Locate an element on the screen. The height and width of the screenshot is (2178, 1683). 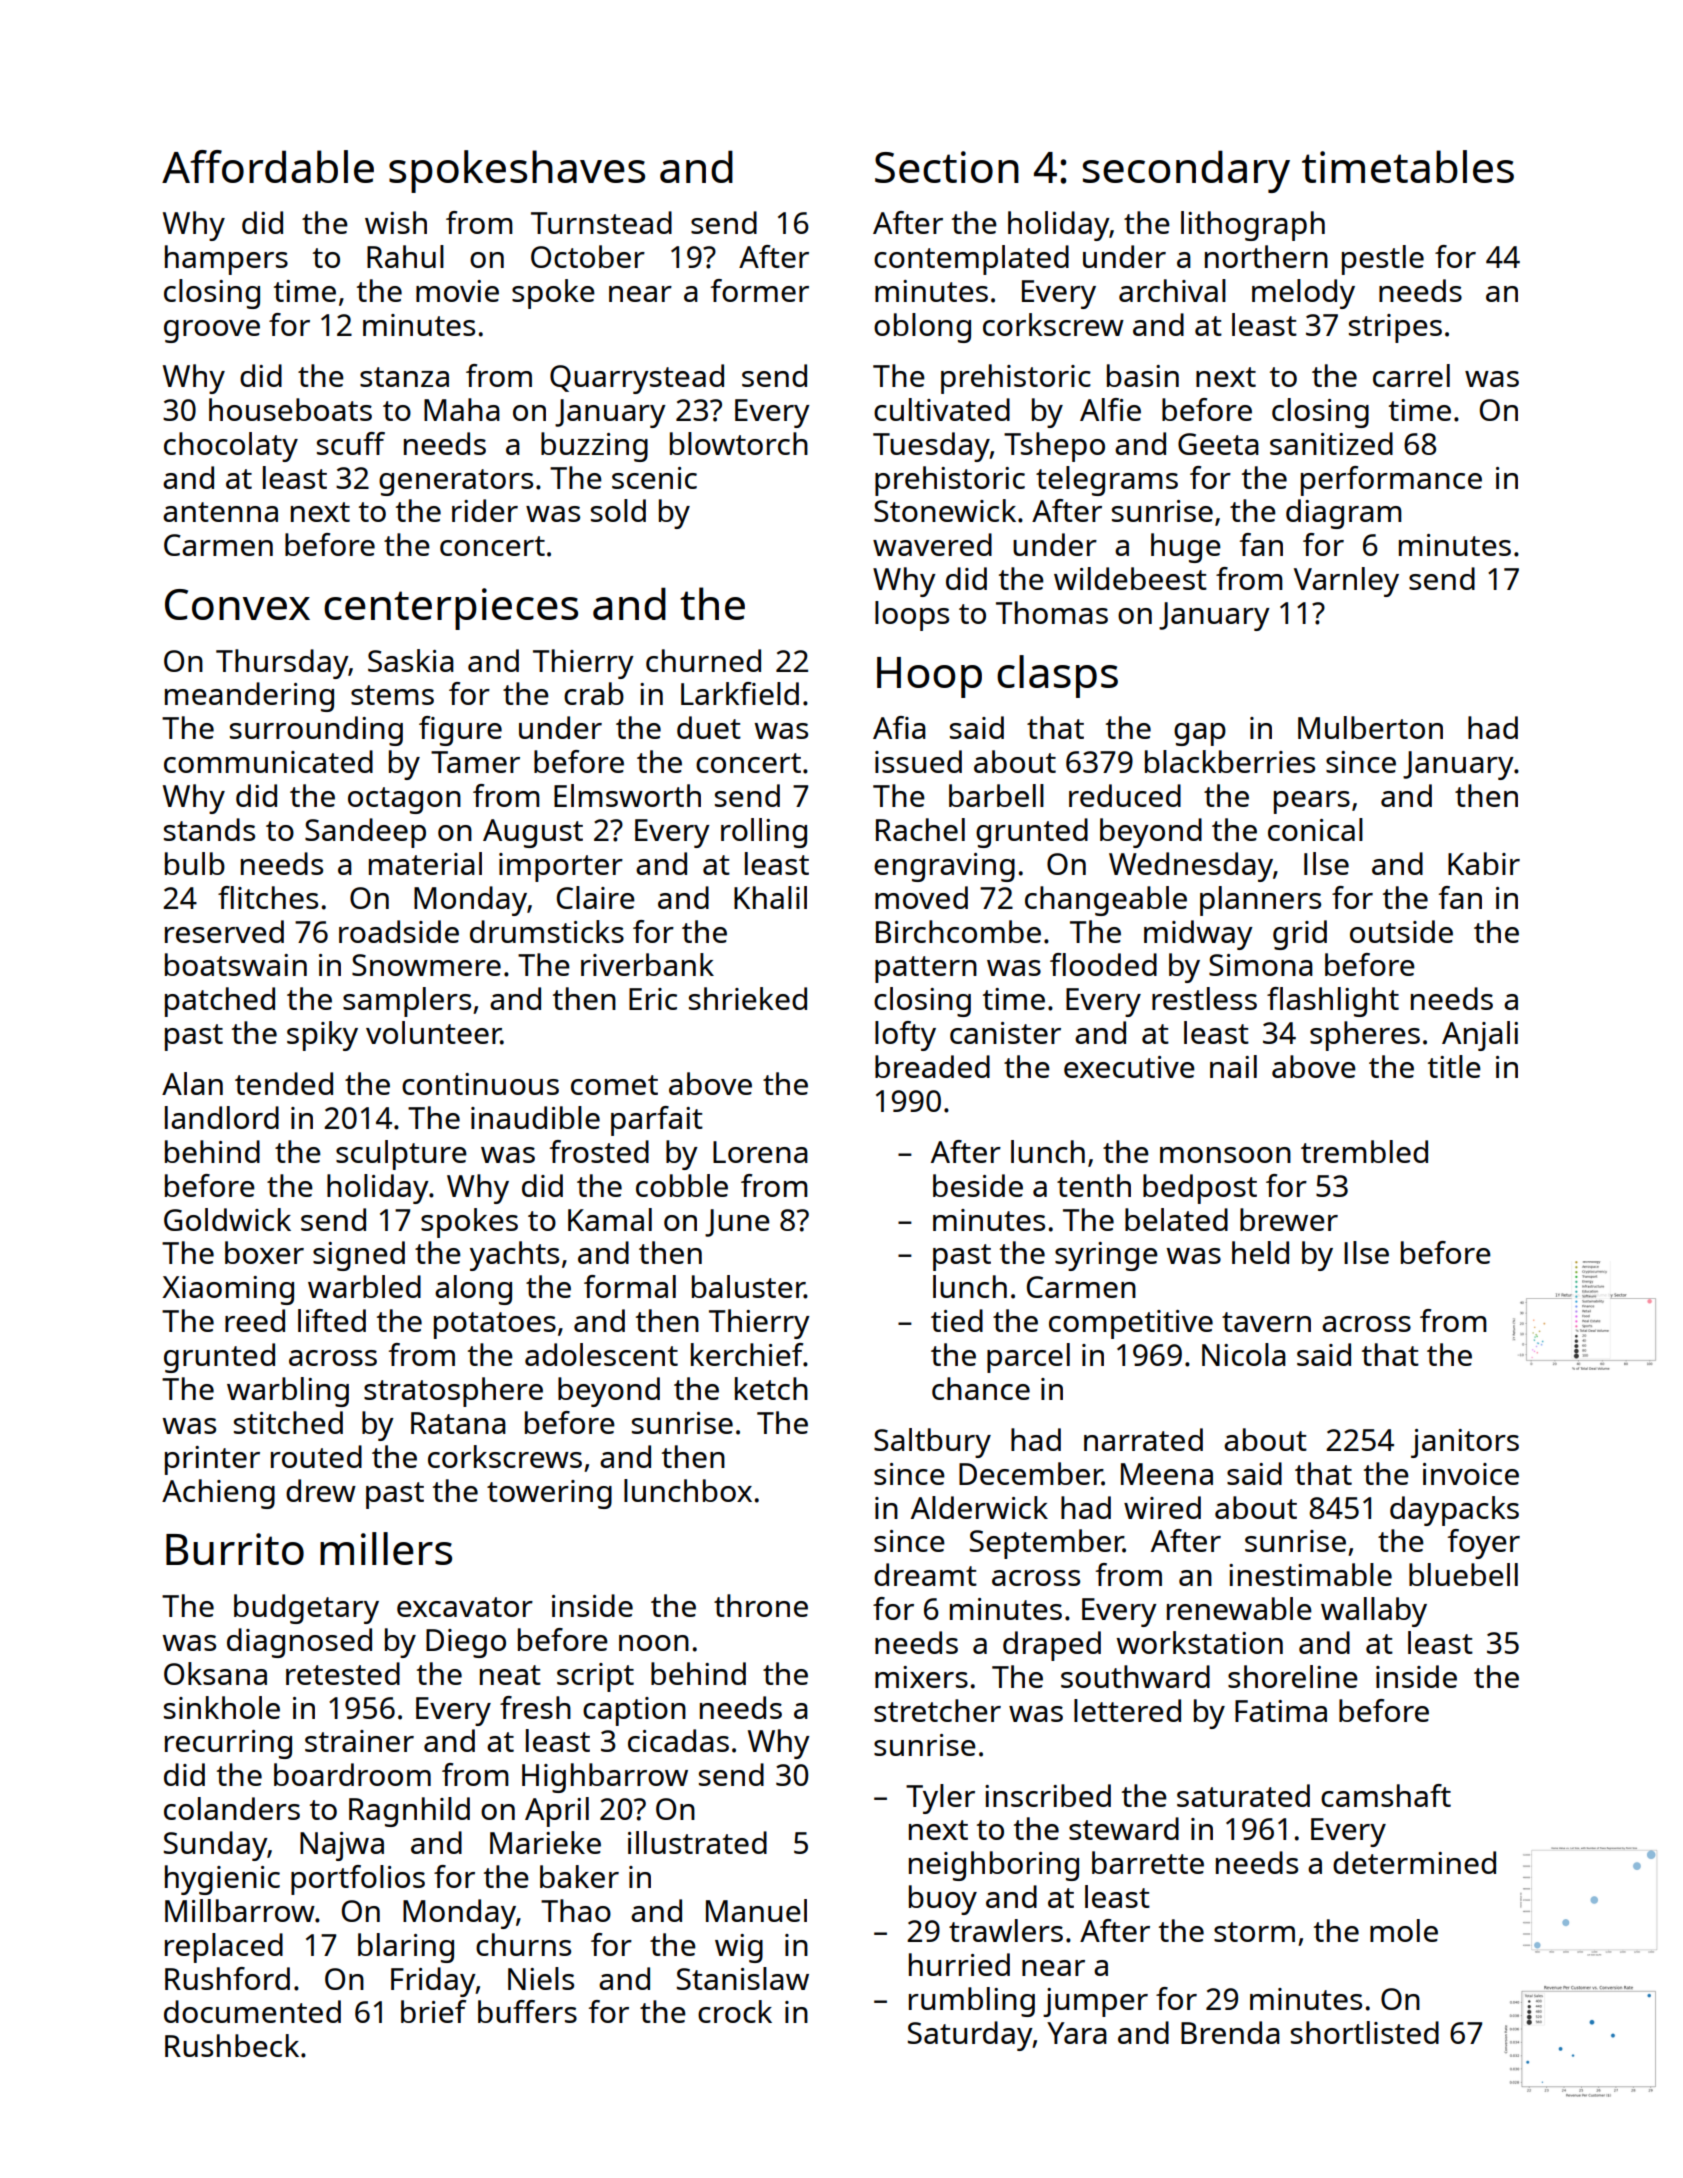
Affordable is located at coordinates (268, 166).
